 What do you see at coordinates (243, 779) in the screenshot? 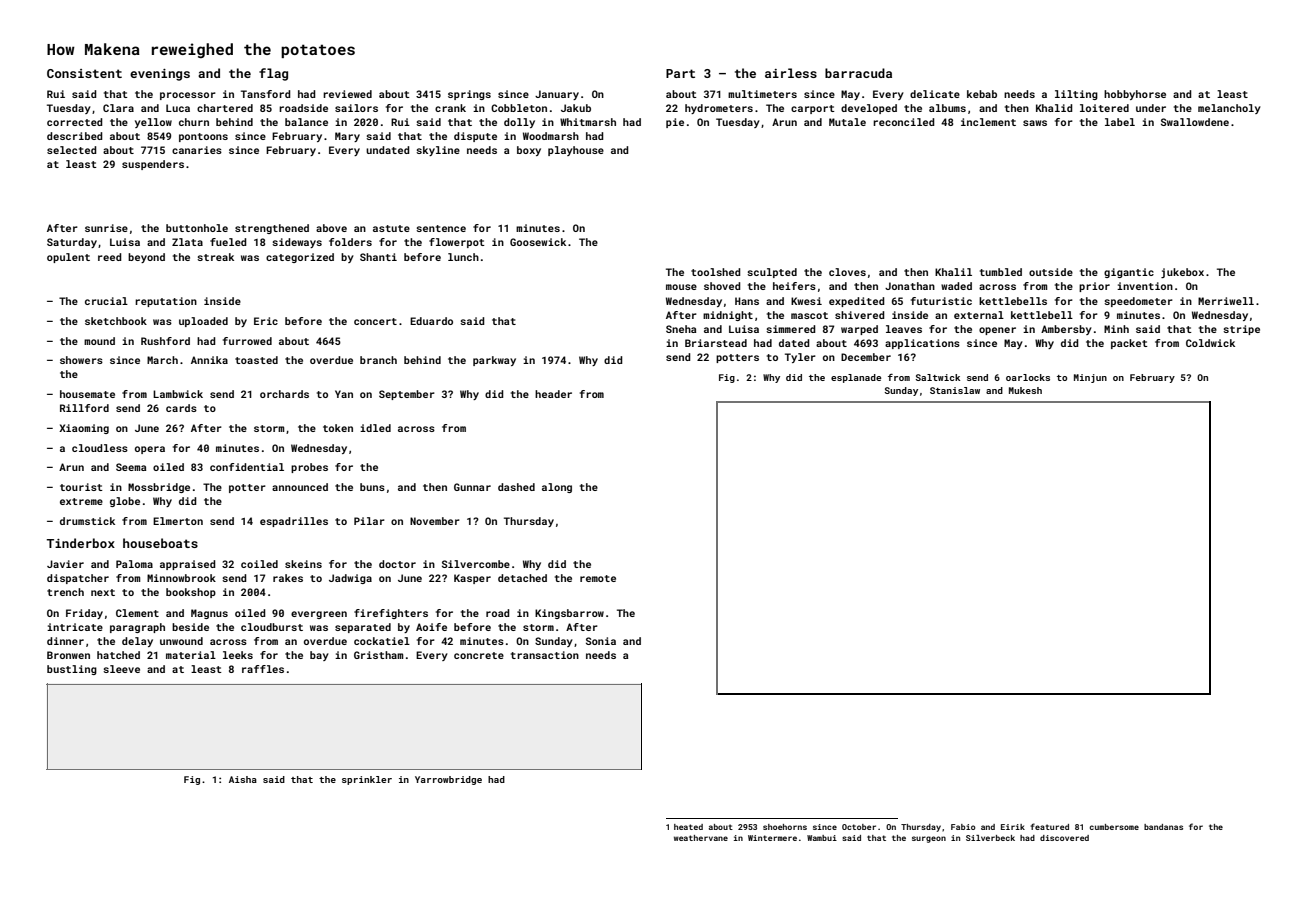
I see `Aisha` at bounding box center [243, 779].
